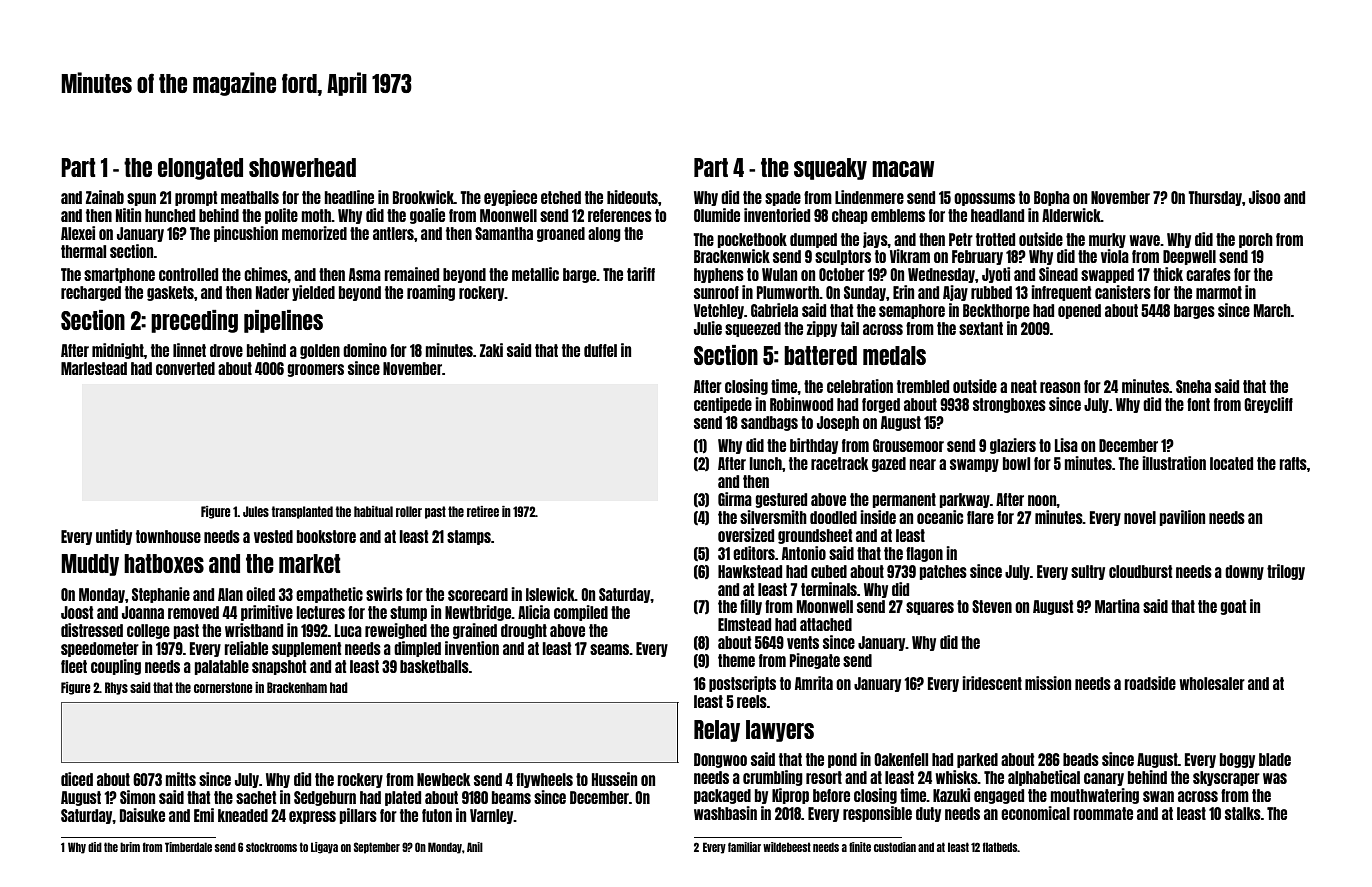 This screenshot has height=887, width=1372. I want to click on March, so click(1272, 310).
